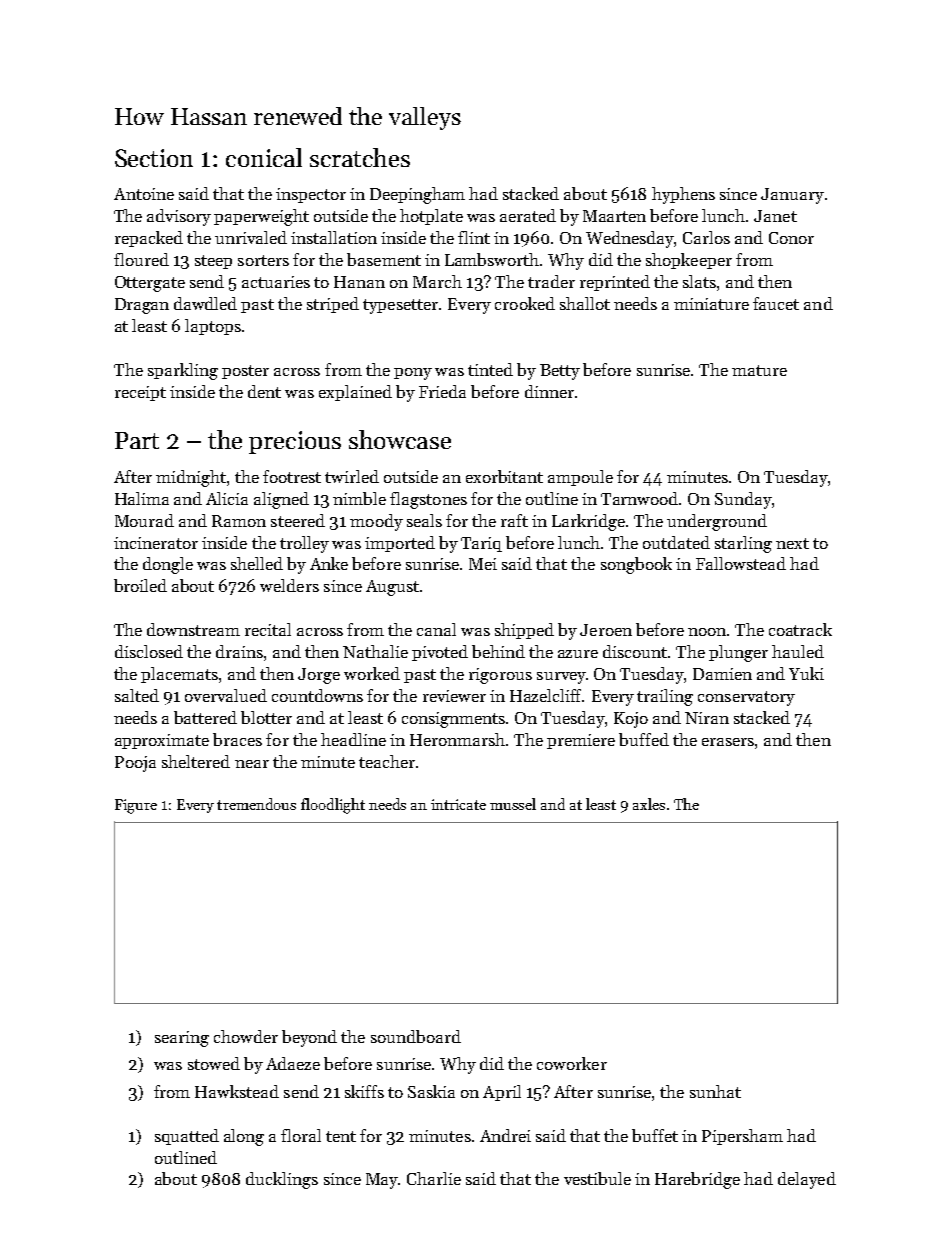  What do you see at coordinates (205, 303) in the screenshot?
I see `dawdled` at bounding box center [205, 303].
